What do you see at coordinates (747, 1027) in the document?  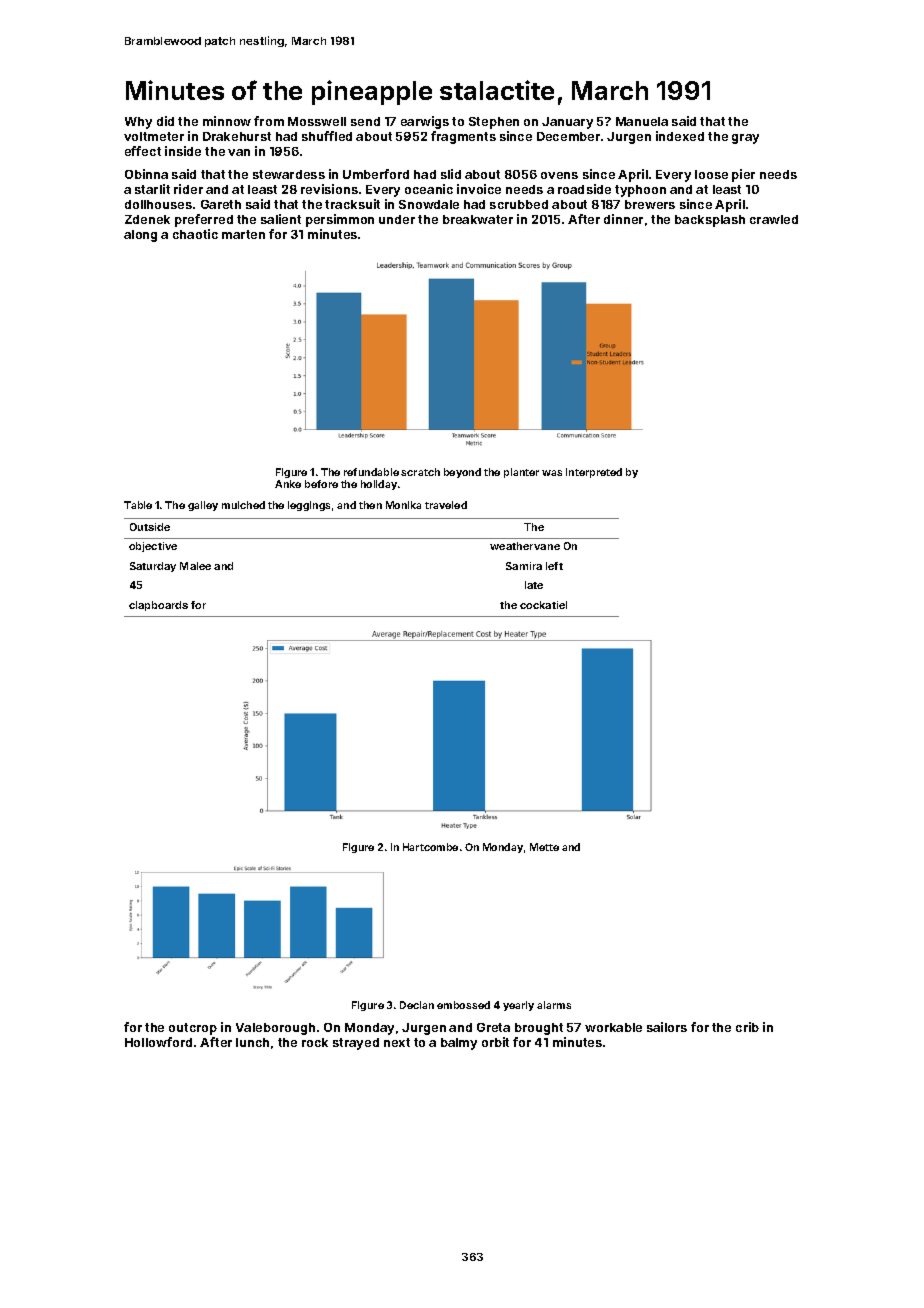 I see `crib` at bounding box center [747, 1027].
